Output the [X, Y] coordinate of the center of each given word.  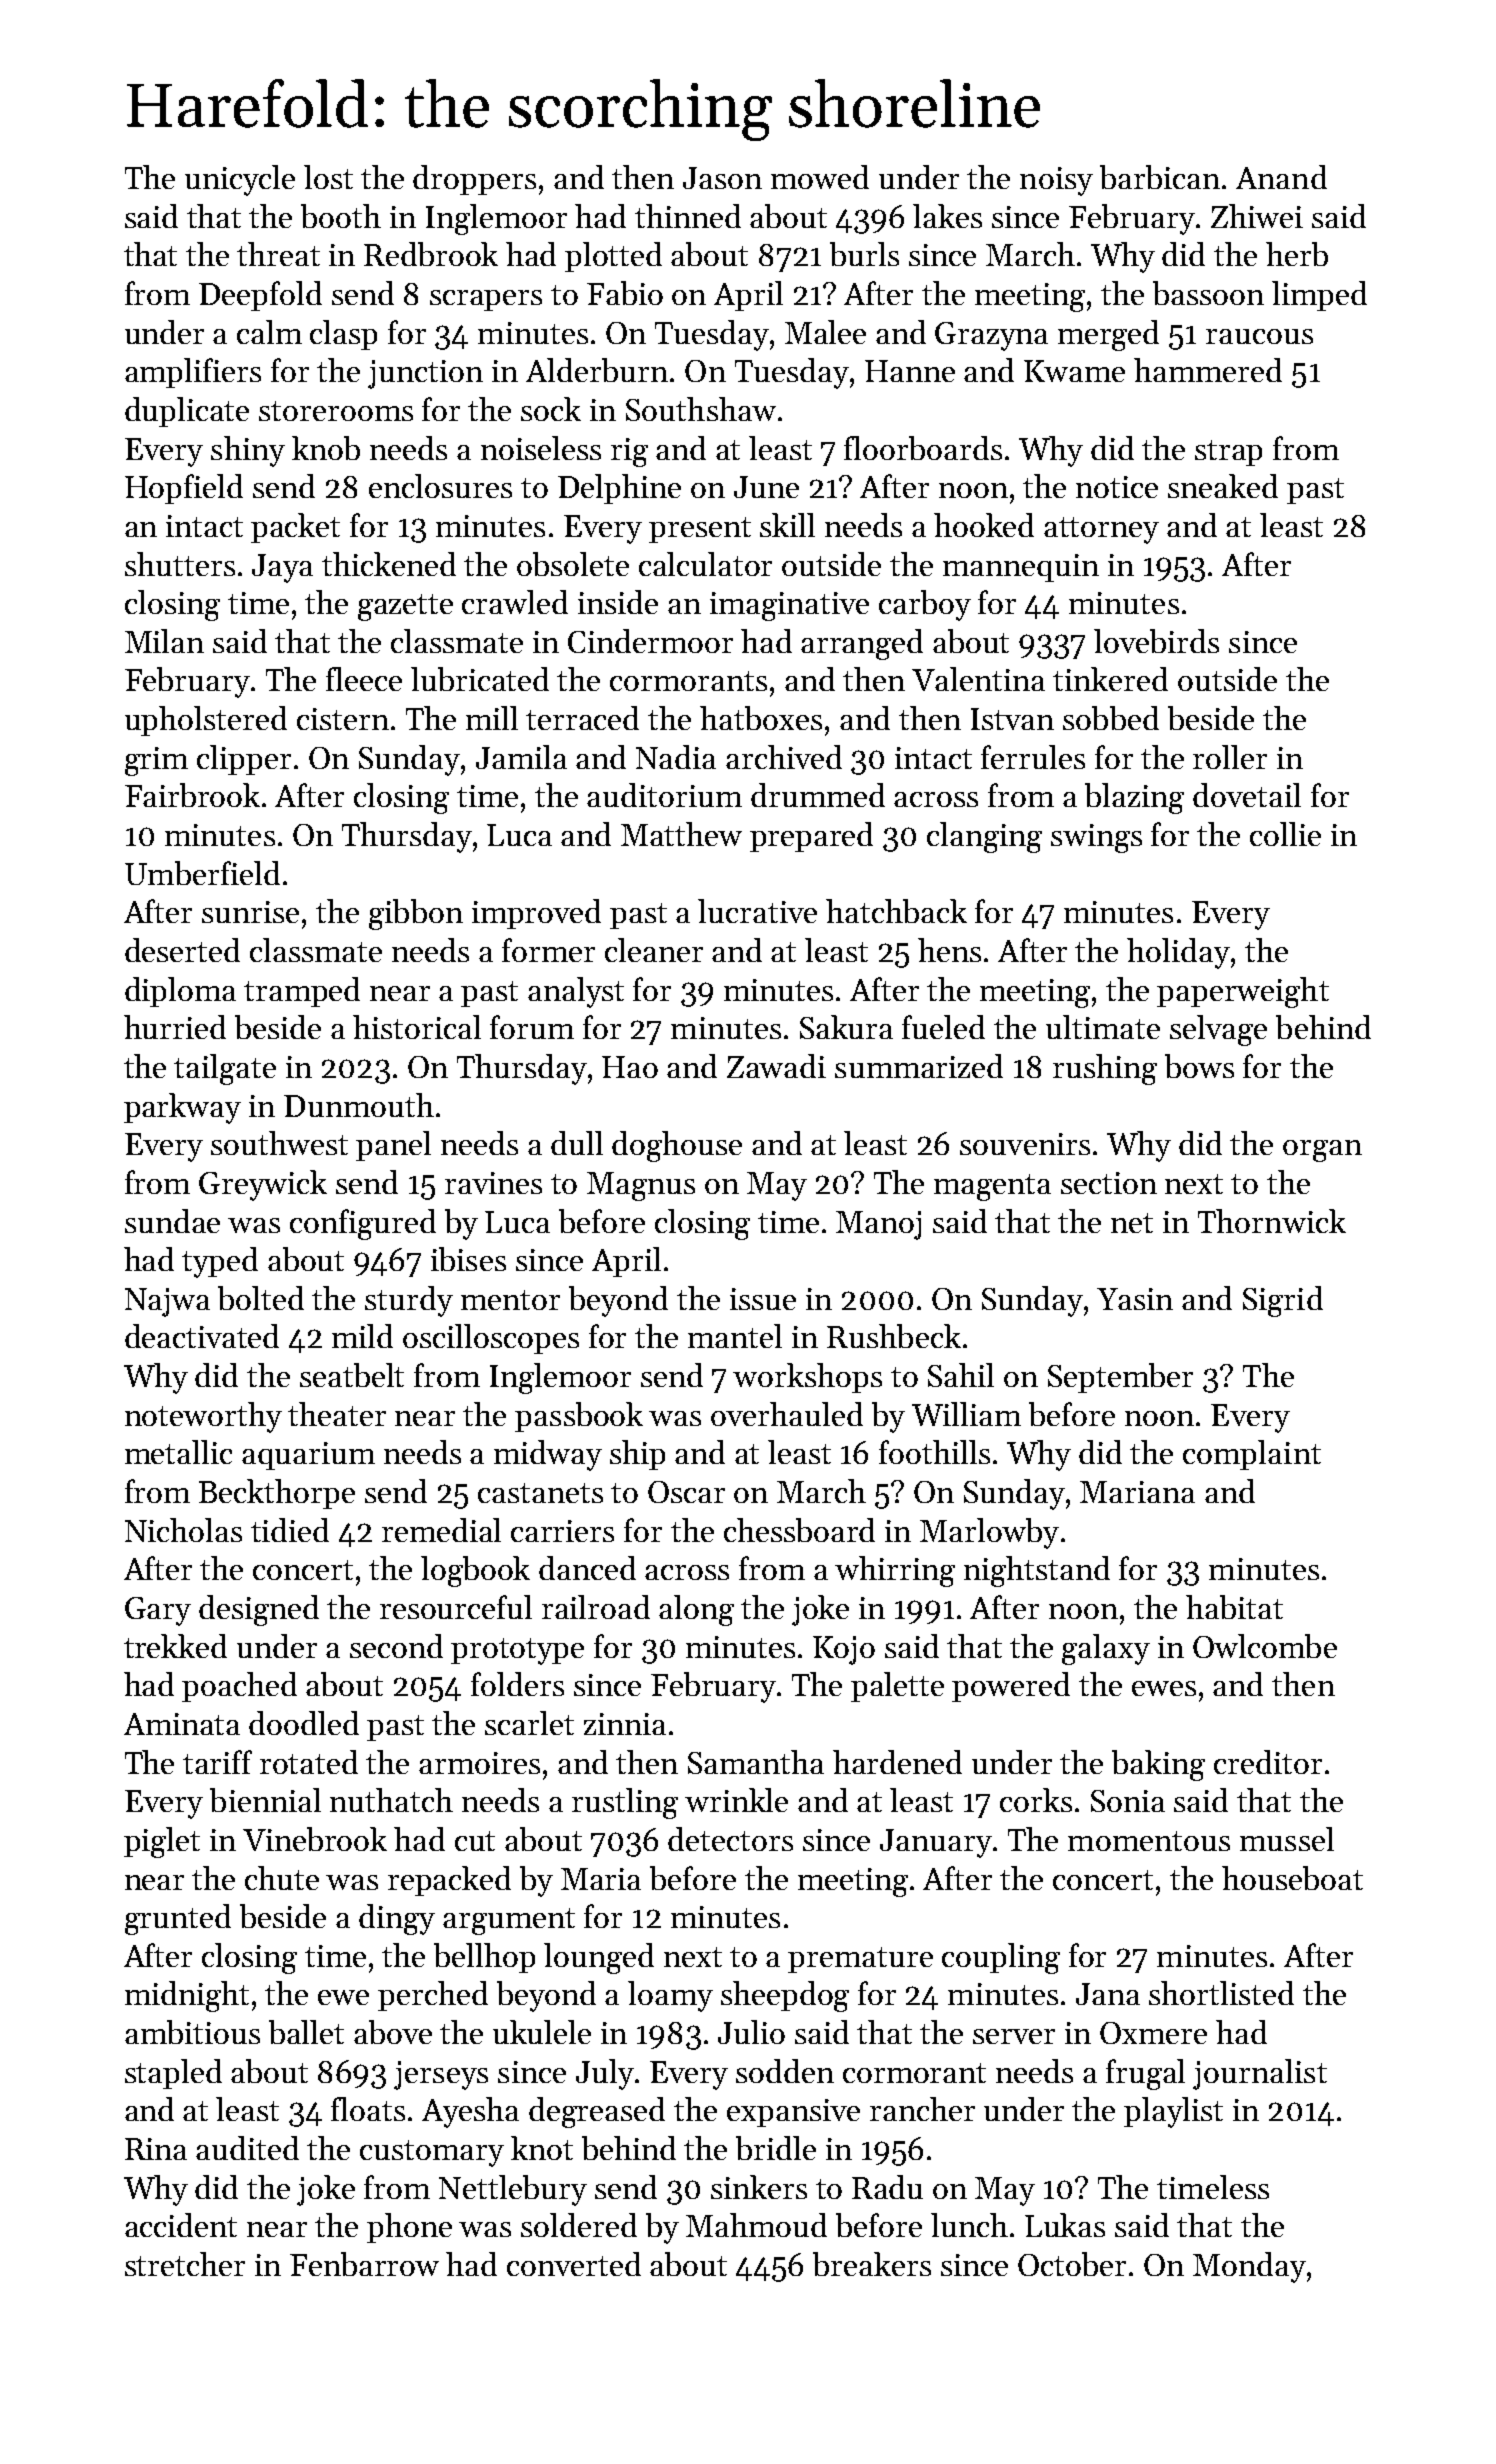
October [1072, 2264]
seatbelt [352, 1375]
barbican [1160, 177]
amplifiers [193, 373]
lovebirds [1156, 641]
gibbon [416, 914]
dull [577, 1143]
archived [784, 757]
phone [409, 2228]
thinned [688, 216]
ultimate [1103, 1027]
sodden [785, 2071]
